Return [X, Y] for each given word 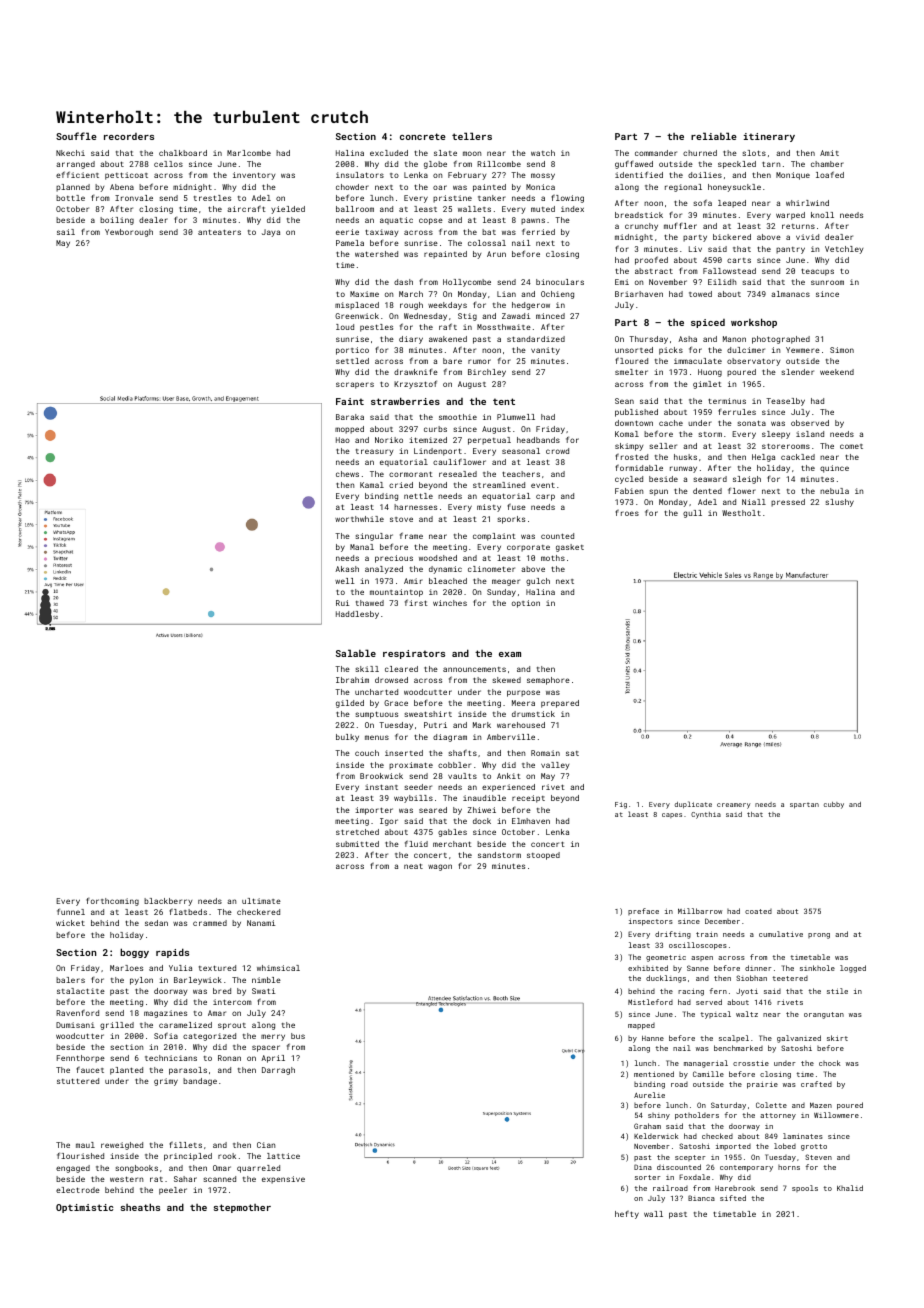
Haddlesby [357, 615]
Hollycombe [467, 283]
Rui [343, 603]
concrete [423, 136]
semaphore [548, 681]
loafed [830, 174]
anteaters [219, 232]
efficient [77, 174]
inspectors [651, 922]
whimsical [278, 968]
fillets [185, 1145]
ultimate [261, 901]
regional [683, 188]
